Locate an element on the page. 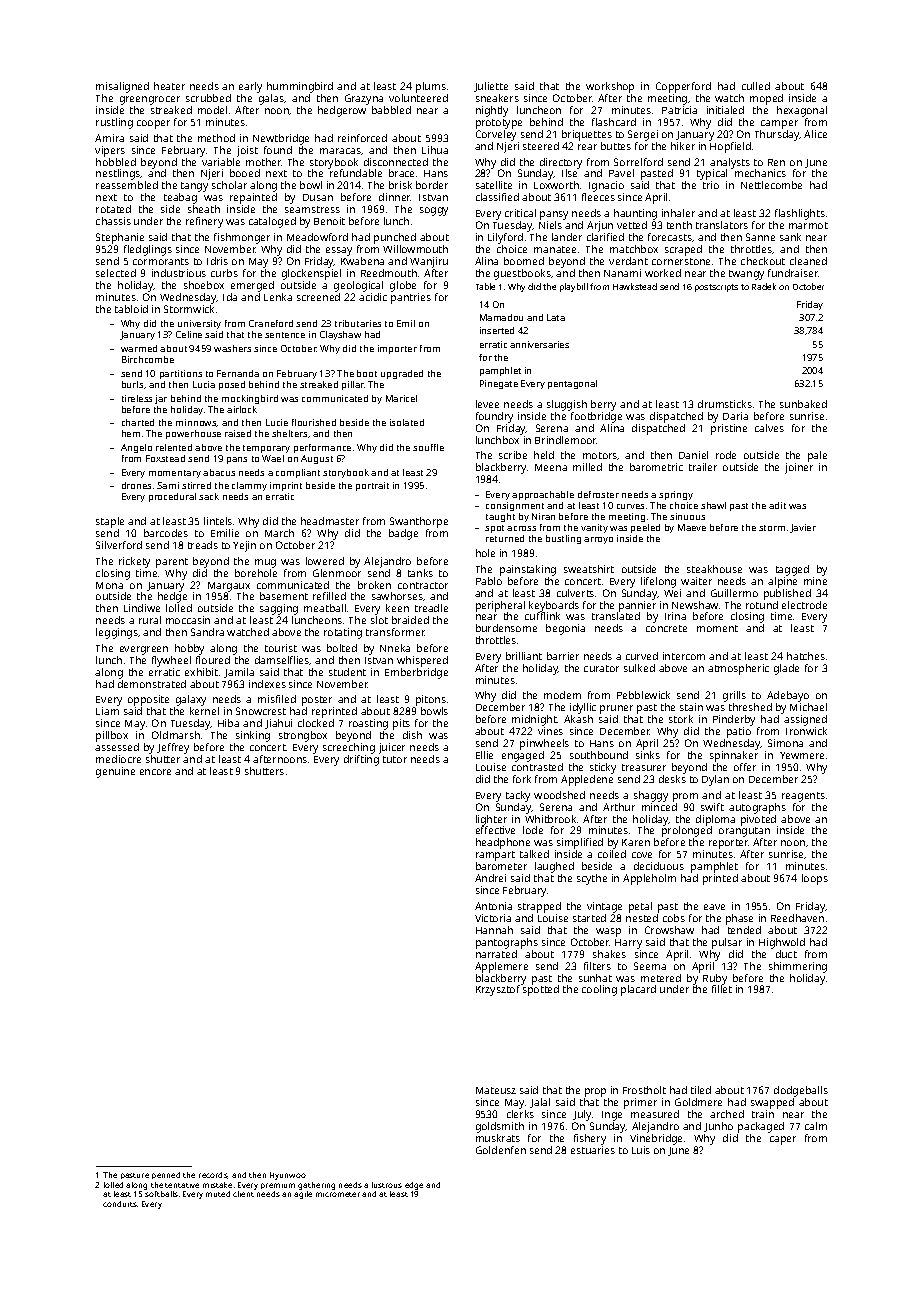 This document has height=1308, width=924. hexagonal is located at coordinates (802, 111).
